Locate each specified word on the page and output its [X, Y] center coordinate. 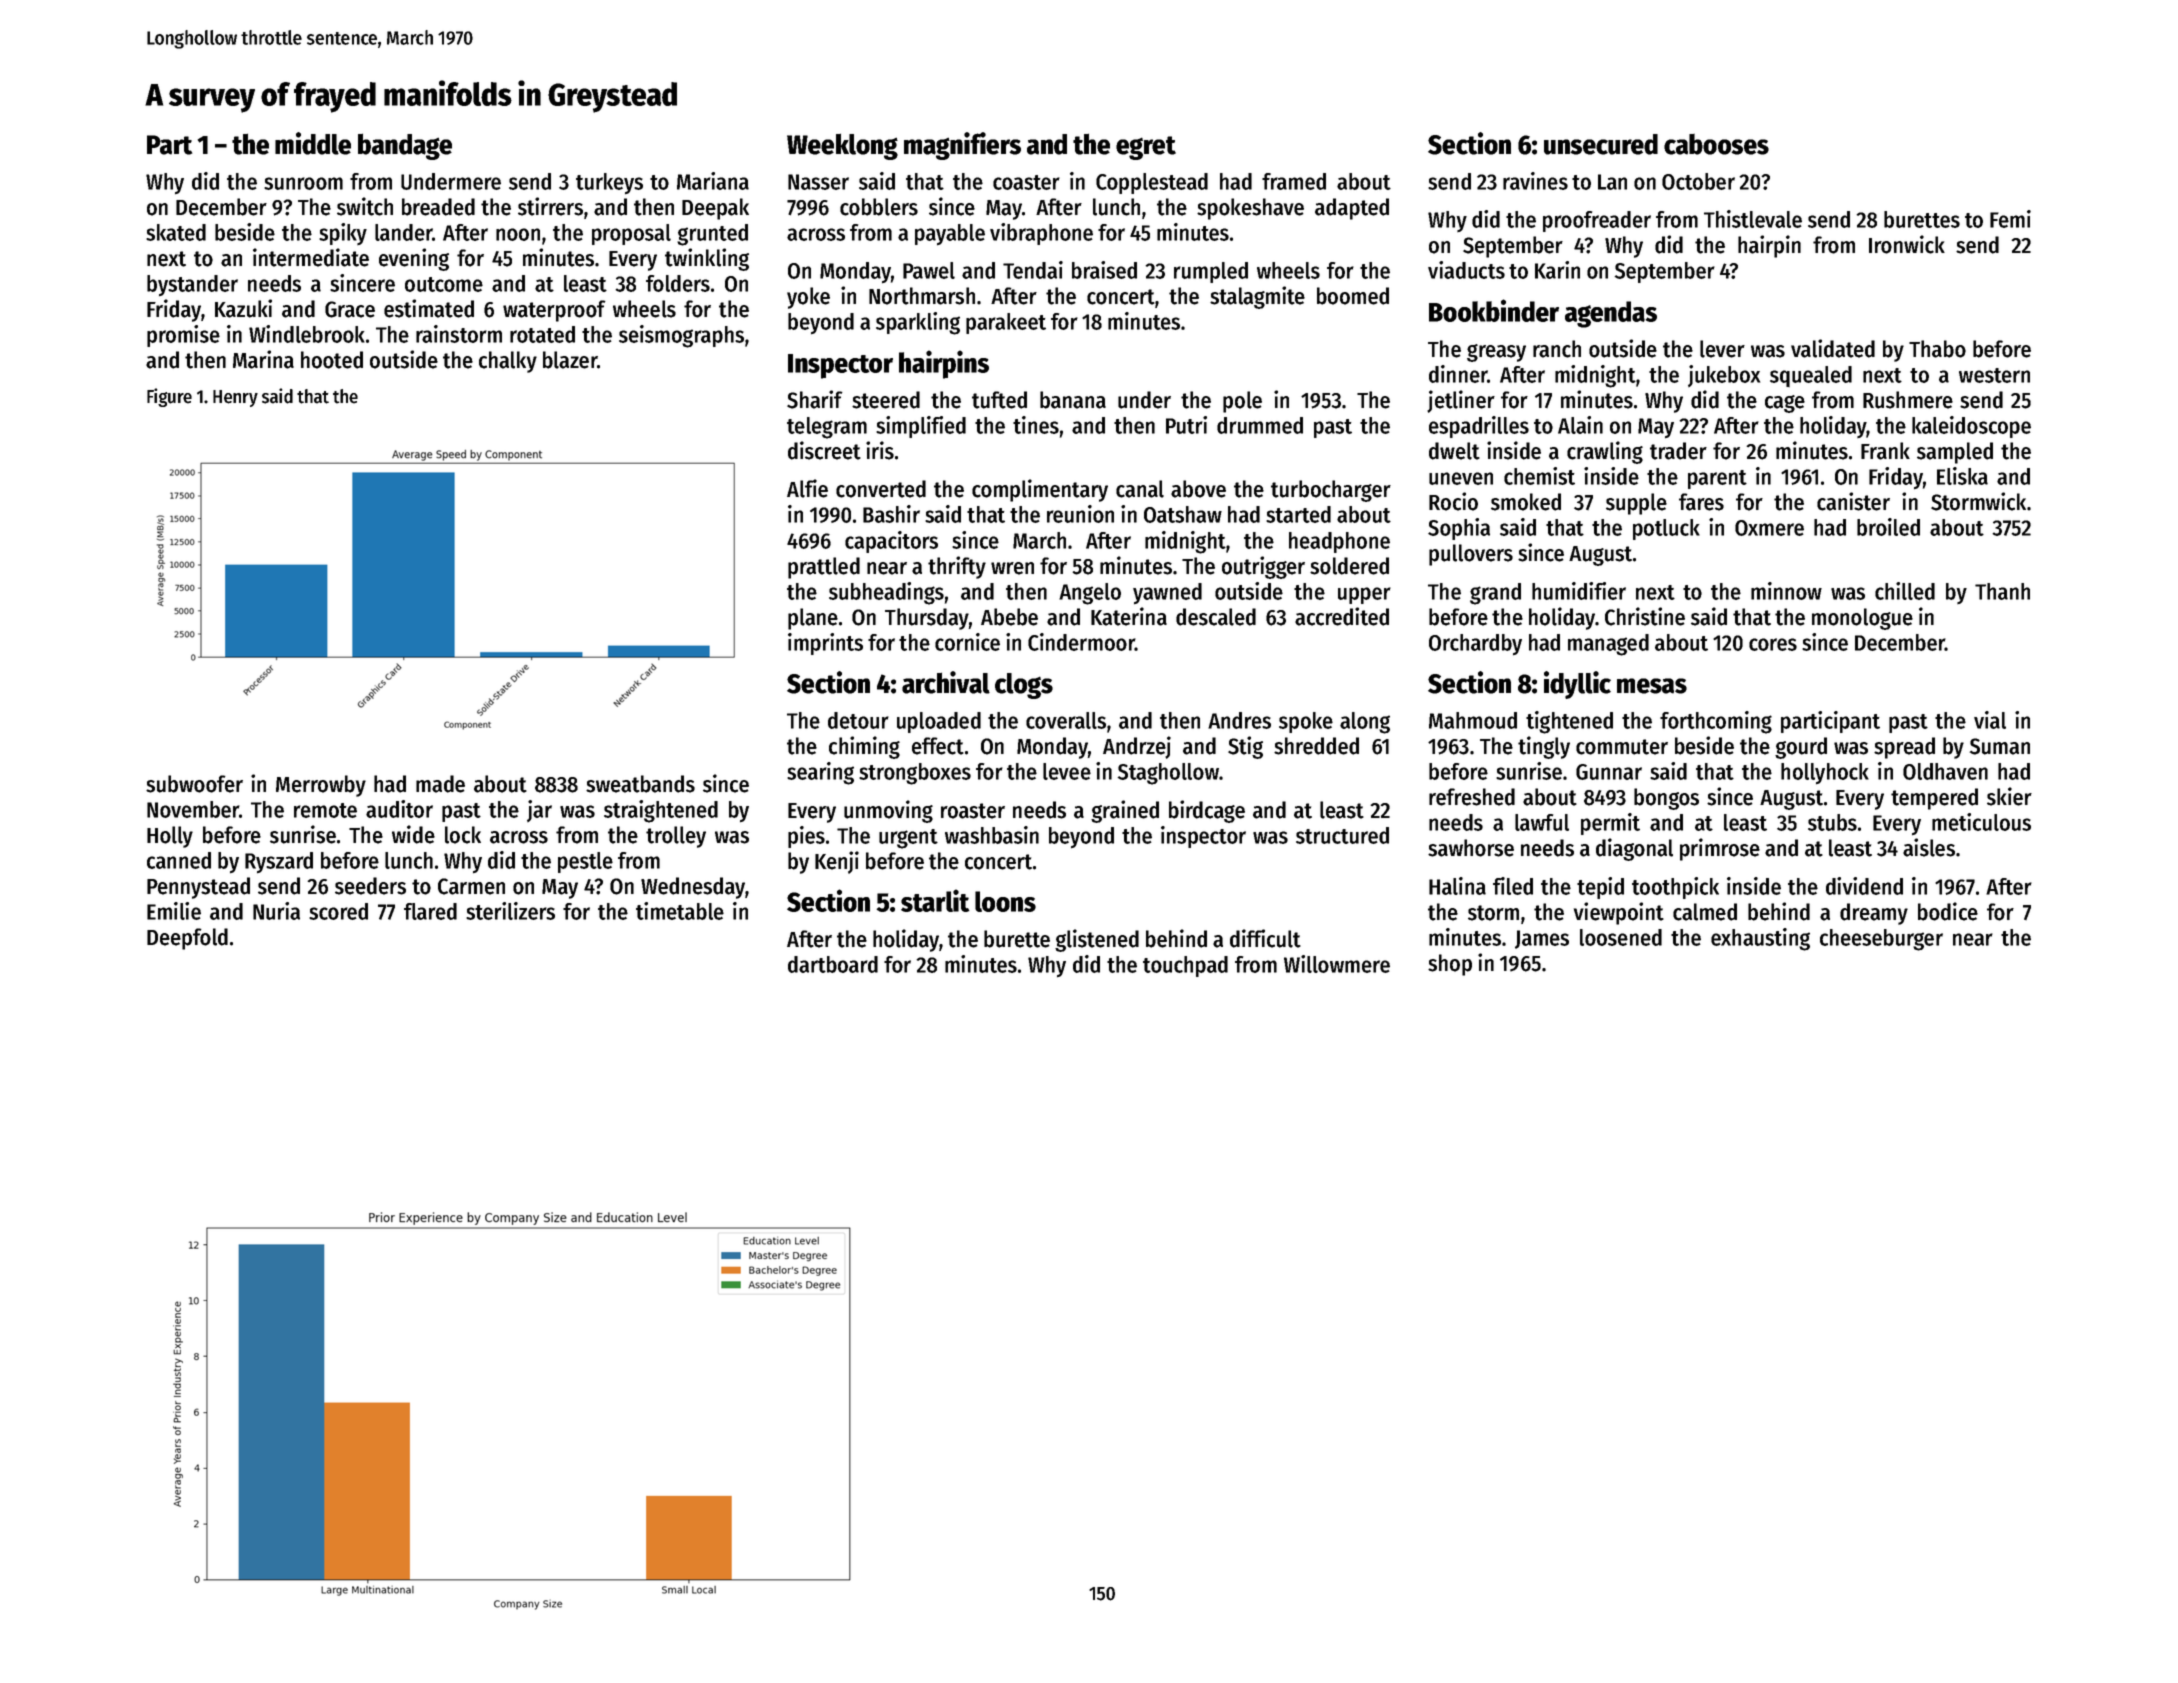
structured [1342, 835]
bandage [405, 146]
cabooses [1716, 144]
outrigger [1263, 567]
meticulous [1981, 822]
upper [1364, 595]
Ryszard [279, 862]
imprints [825, 644]
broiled [1888, 527]
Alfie [807, 488]
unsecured [1601, 144]
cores [1773, 644]
